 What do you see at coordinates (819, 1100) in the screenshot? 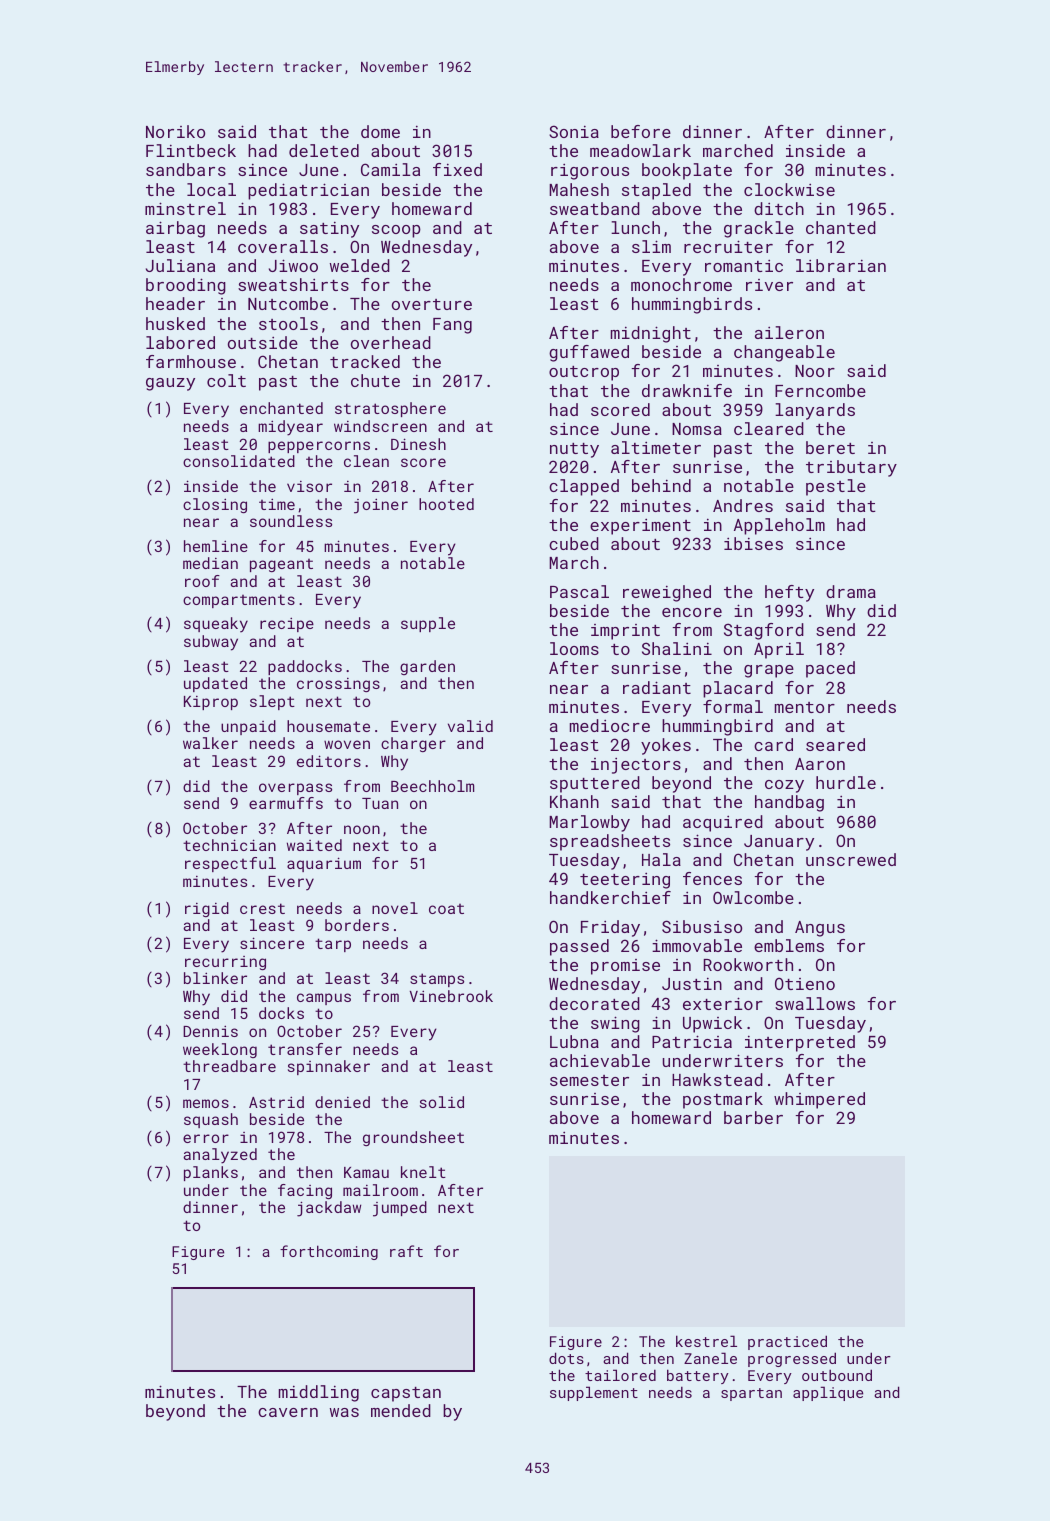
I see `whimpered` at bounding box center [819, 1100].
